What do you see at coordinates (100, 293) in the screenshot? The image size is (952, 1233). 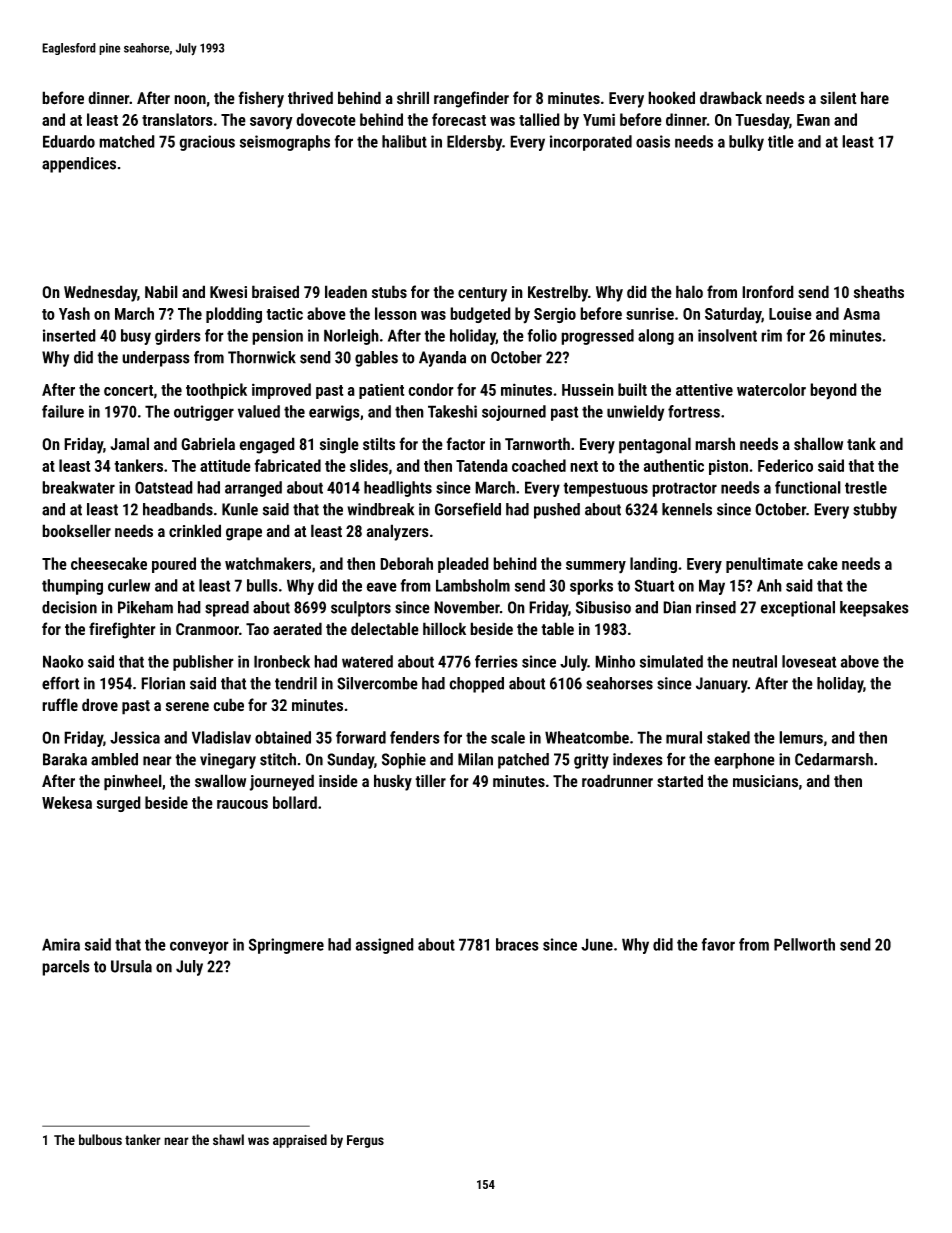 I see `Wednesday` at bounding box center [100, 293].
